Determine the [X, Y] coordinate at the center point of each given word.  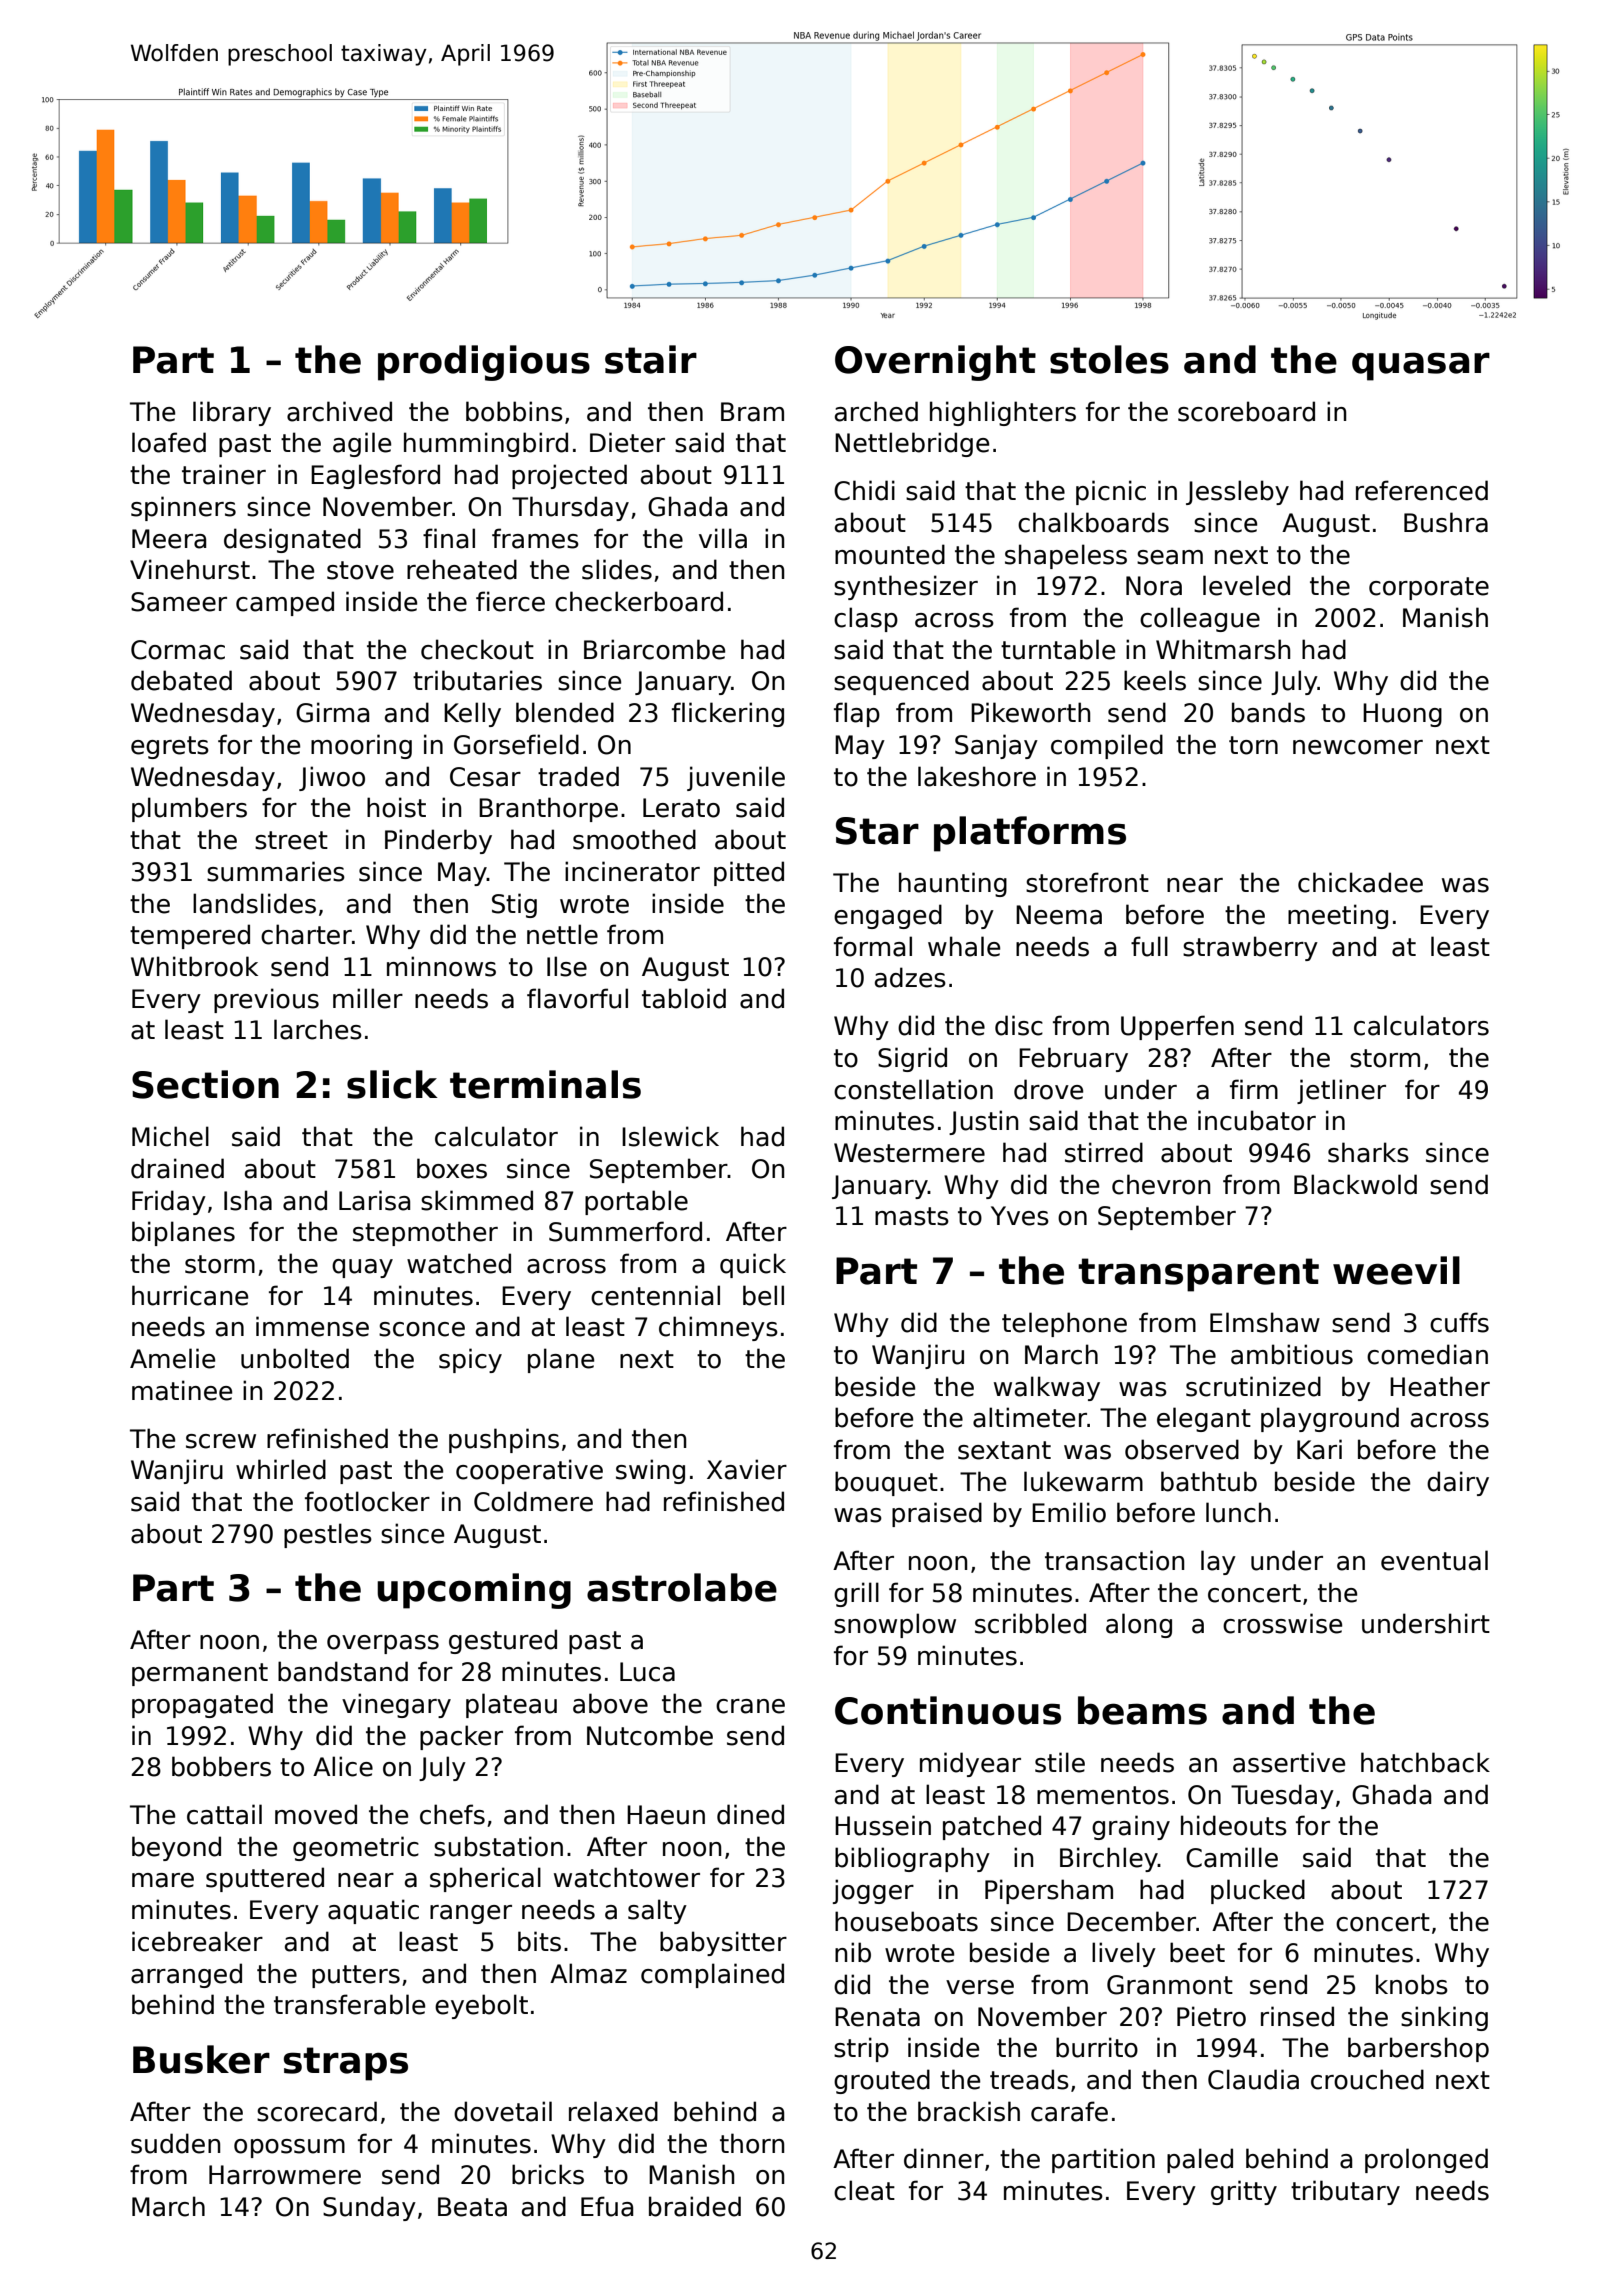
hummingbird [486, 444]
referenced [1422, 490]
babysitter [723, 1943]
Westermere [909, 1153]
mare [163, 1880]
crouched [1367, 2079]
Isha [248, 1200]
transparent [1198, 1275]
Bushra [1446, 522]
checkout [477, 649]
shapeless [1066, 556]
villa [723, 538]
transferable [349, 2004]
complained [712, 1975]
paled [1200, 2160]
